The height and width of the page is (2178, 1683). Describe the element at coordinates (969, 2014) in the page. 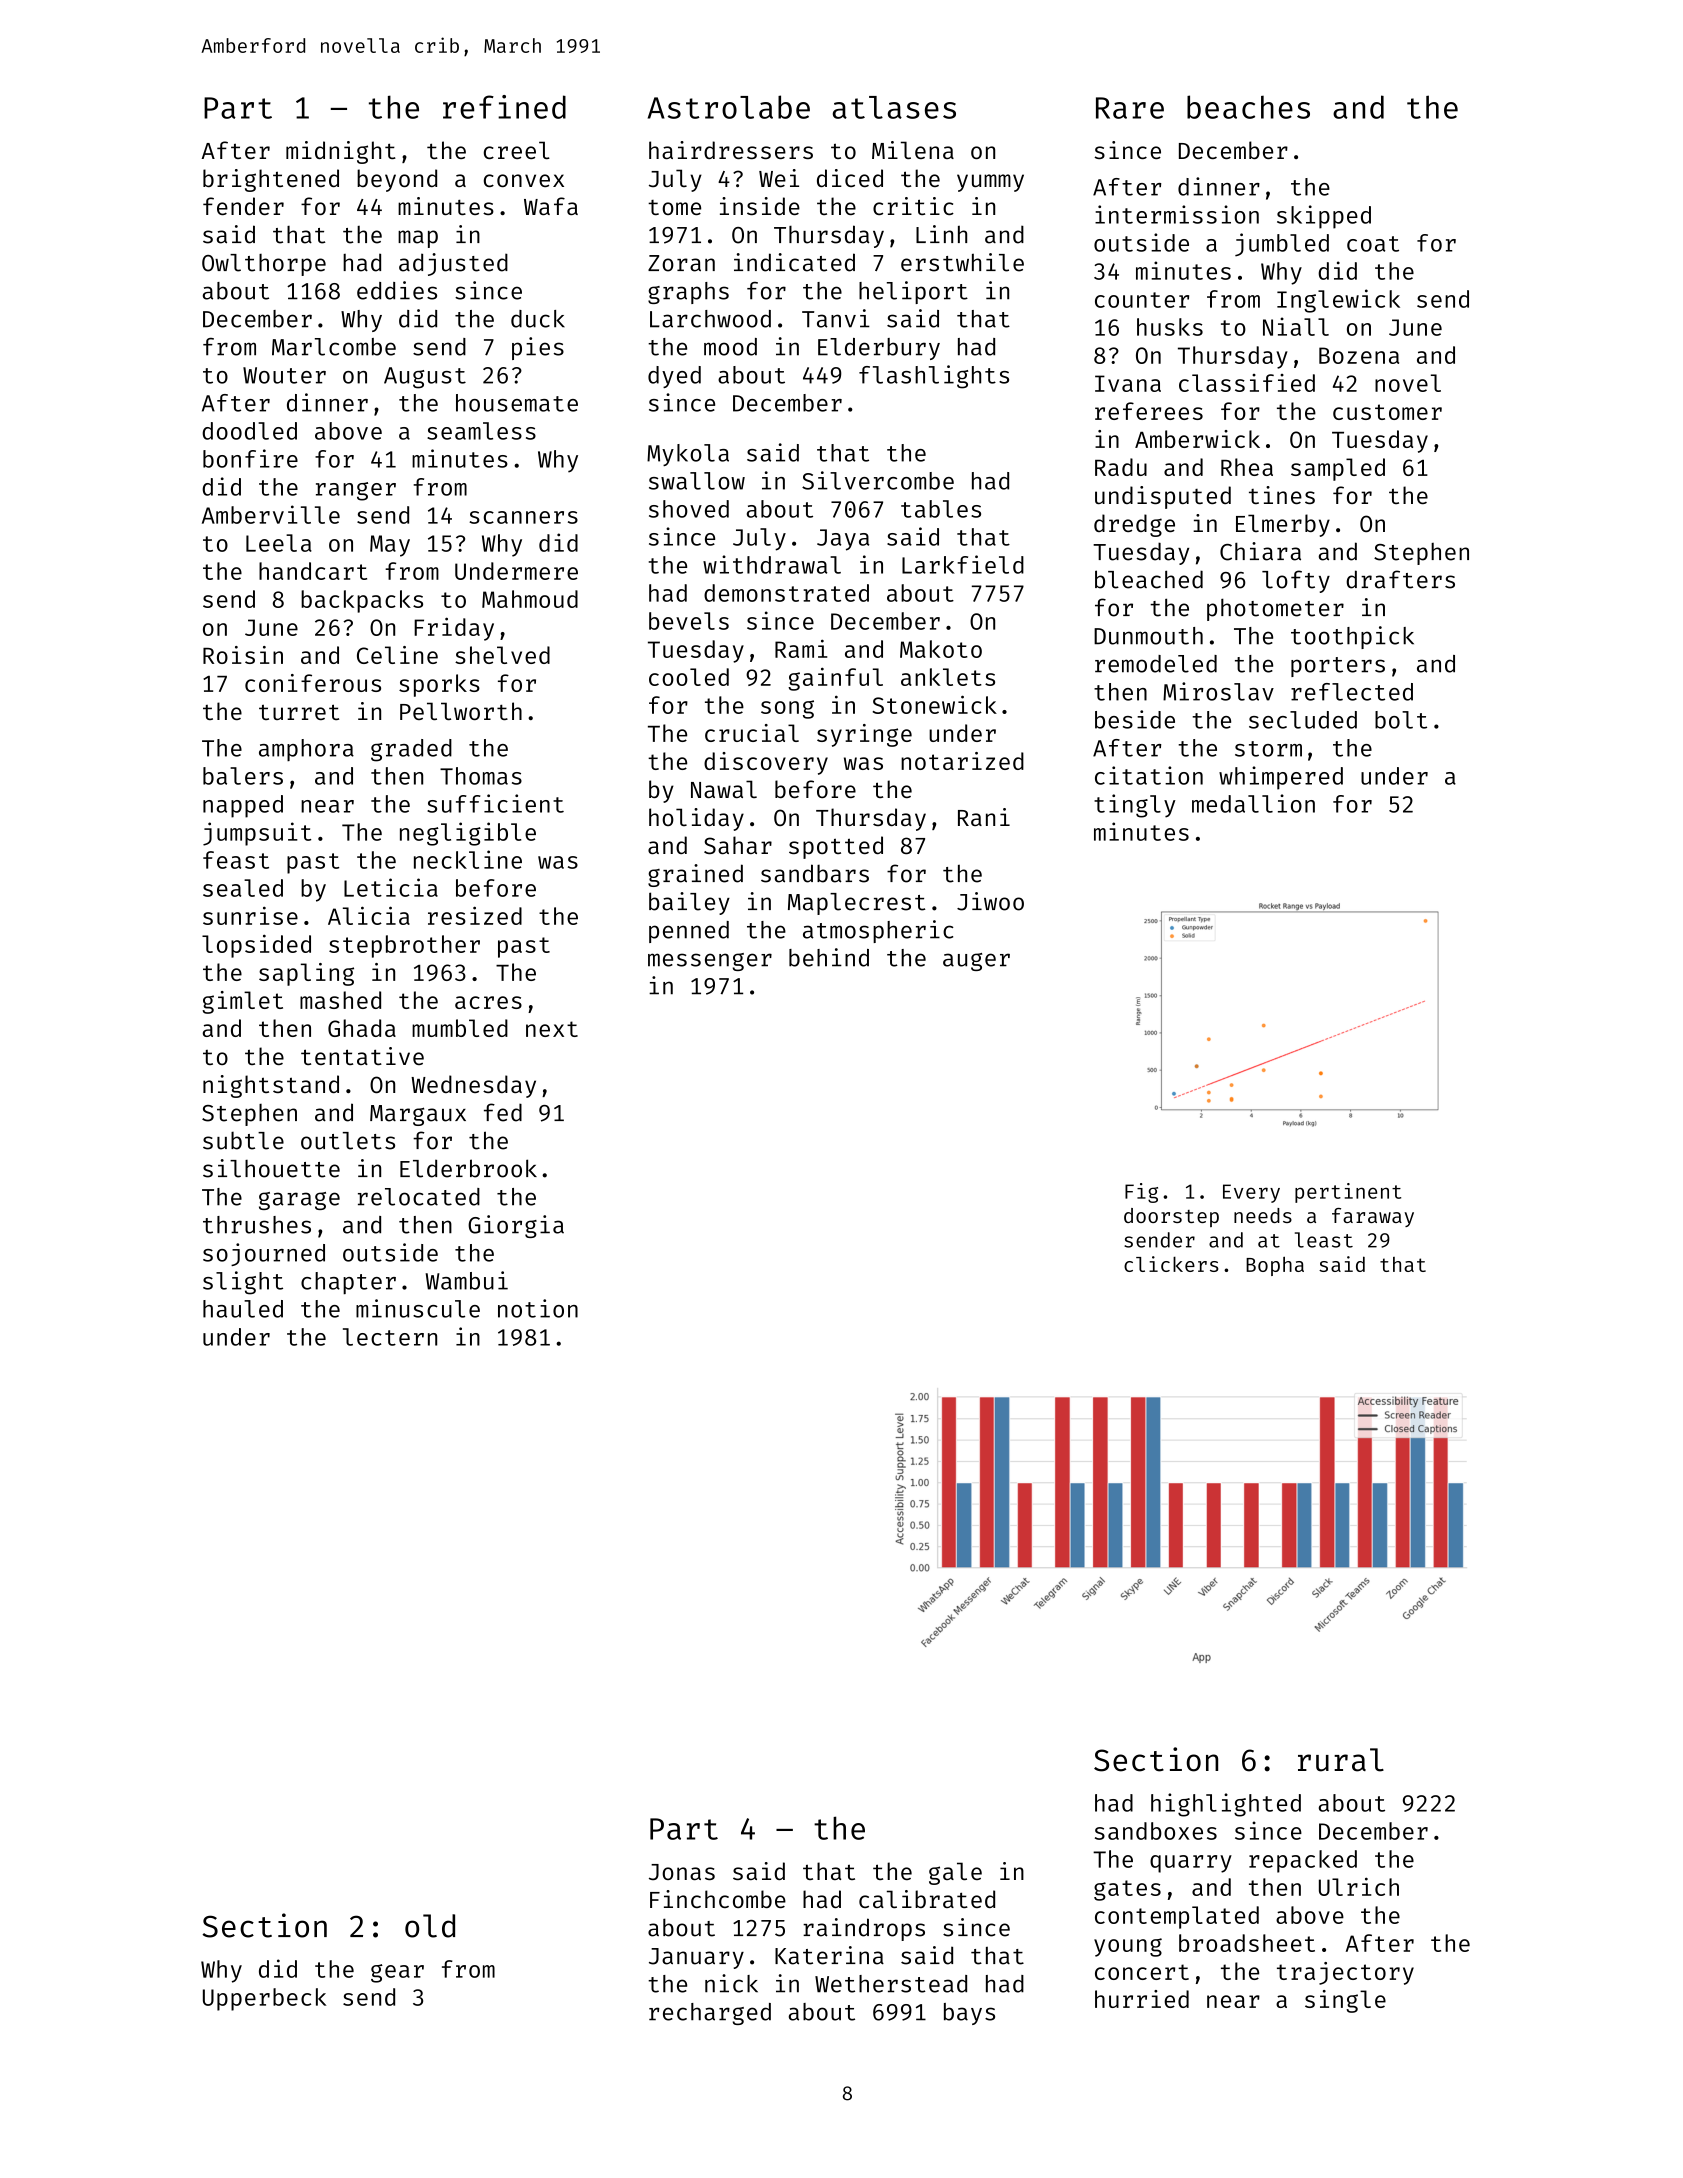

I see `bays` at that location.
